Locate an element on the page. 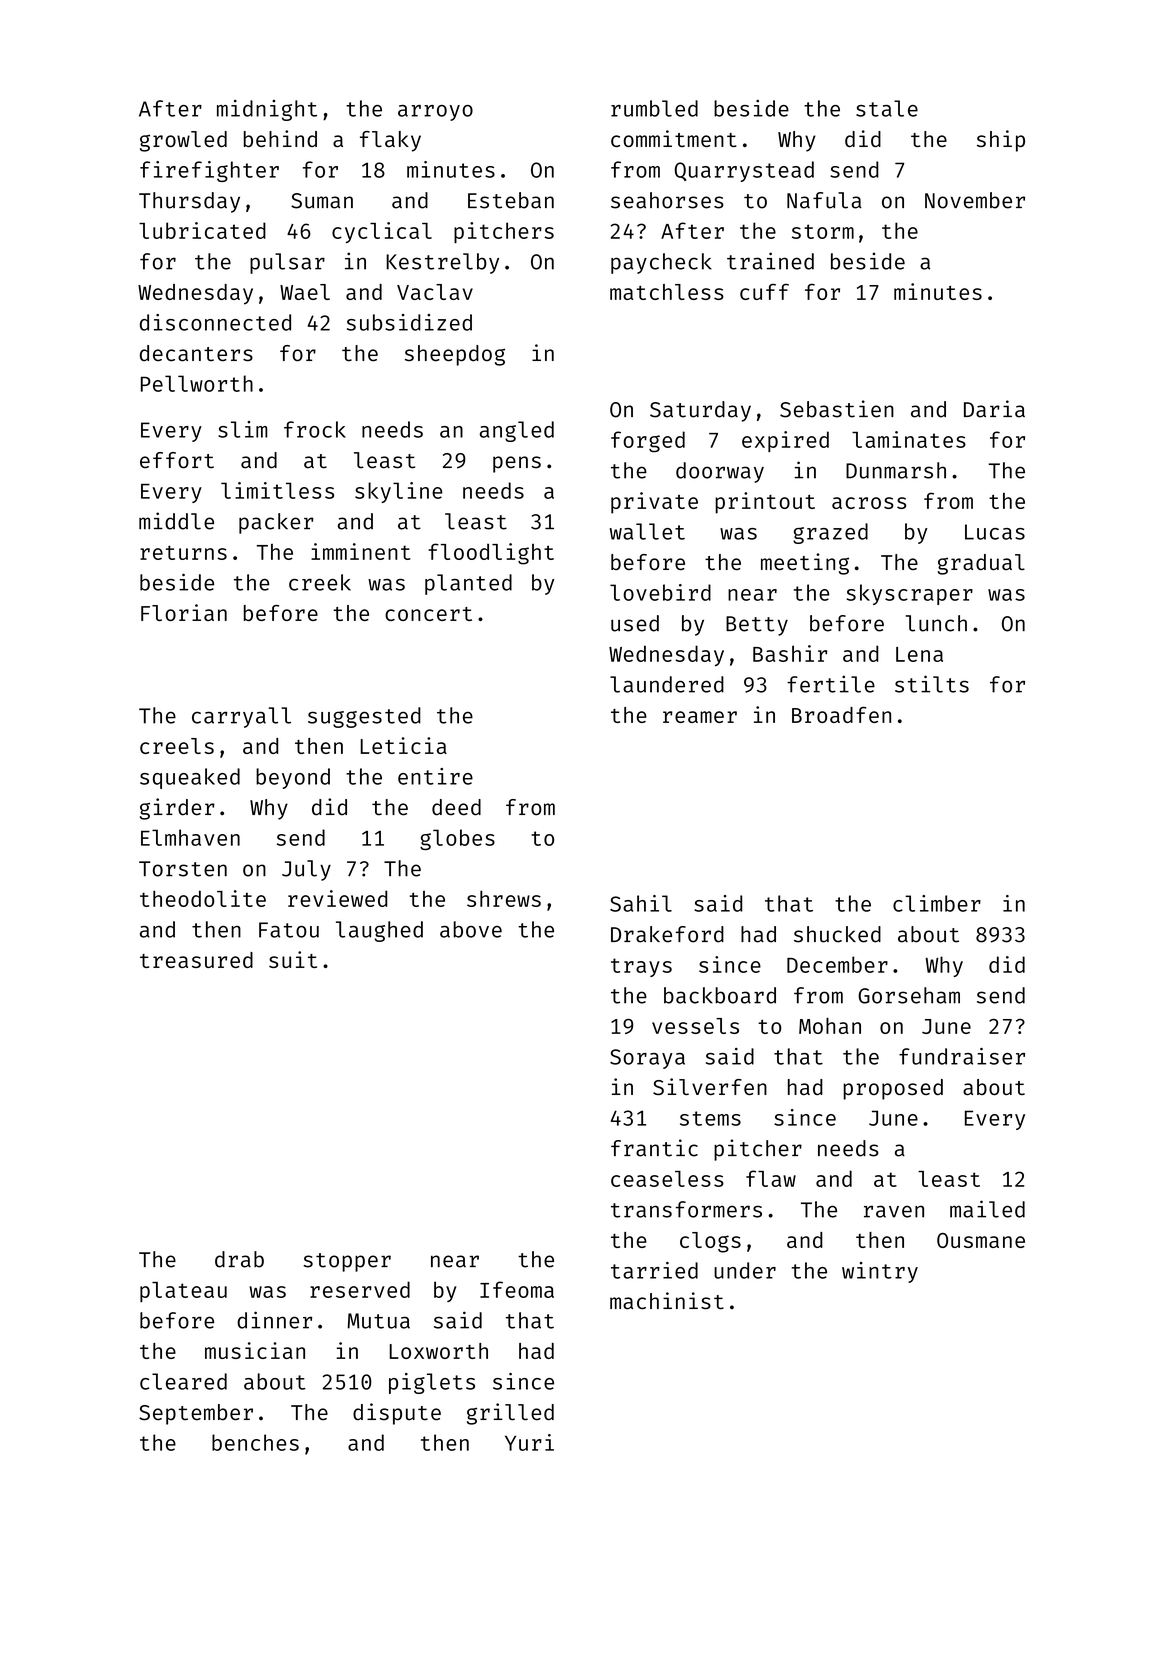 This page has width=1165, height=1654. trained is located at coordinates (770, 261).
